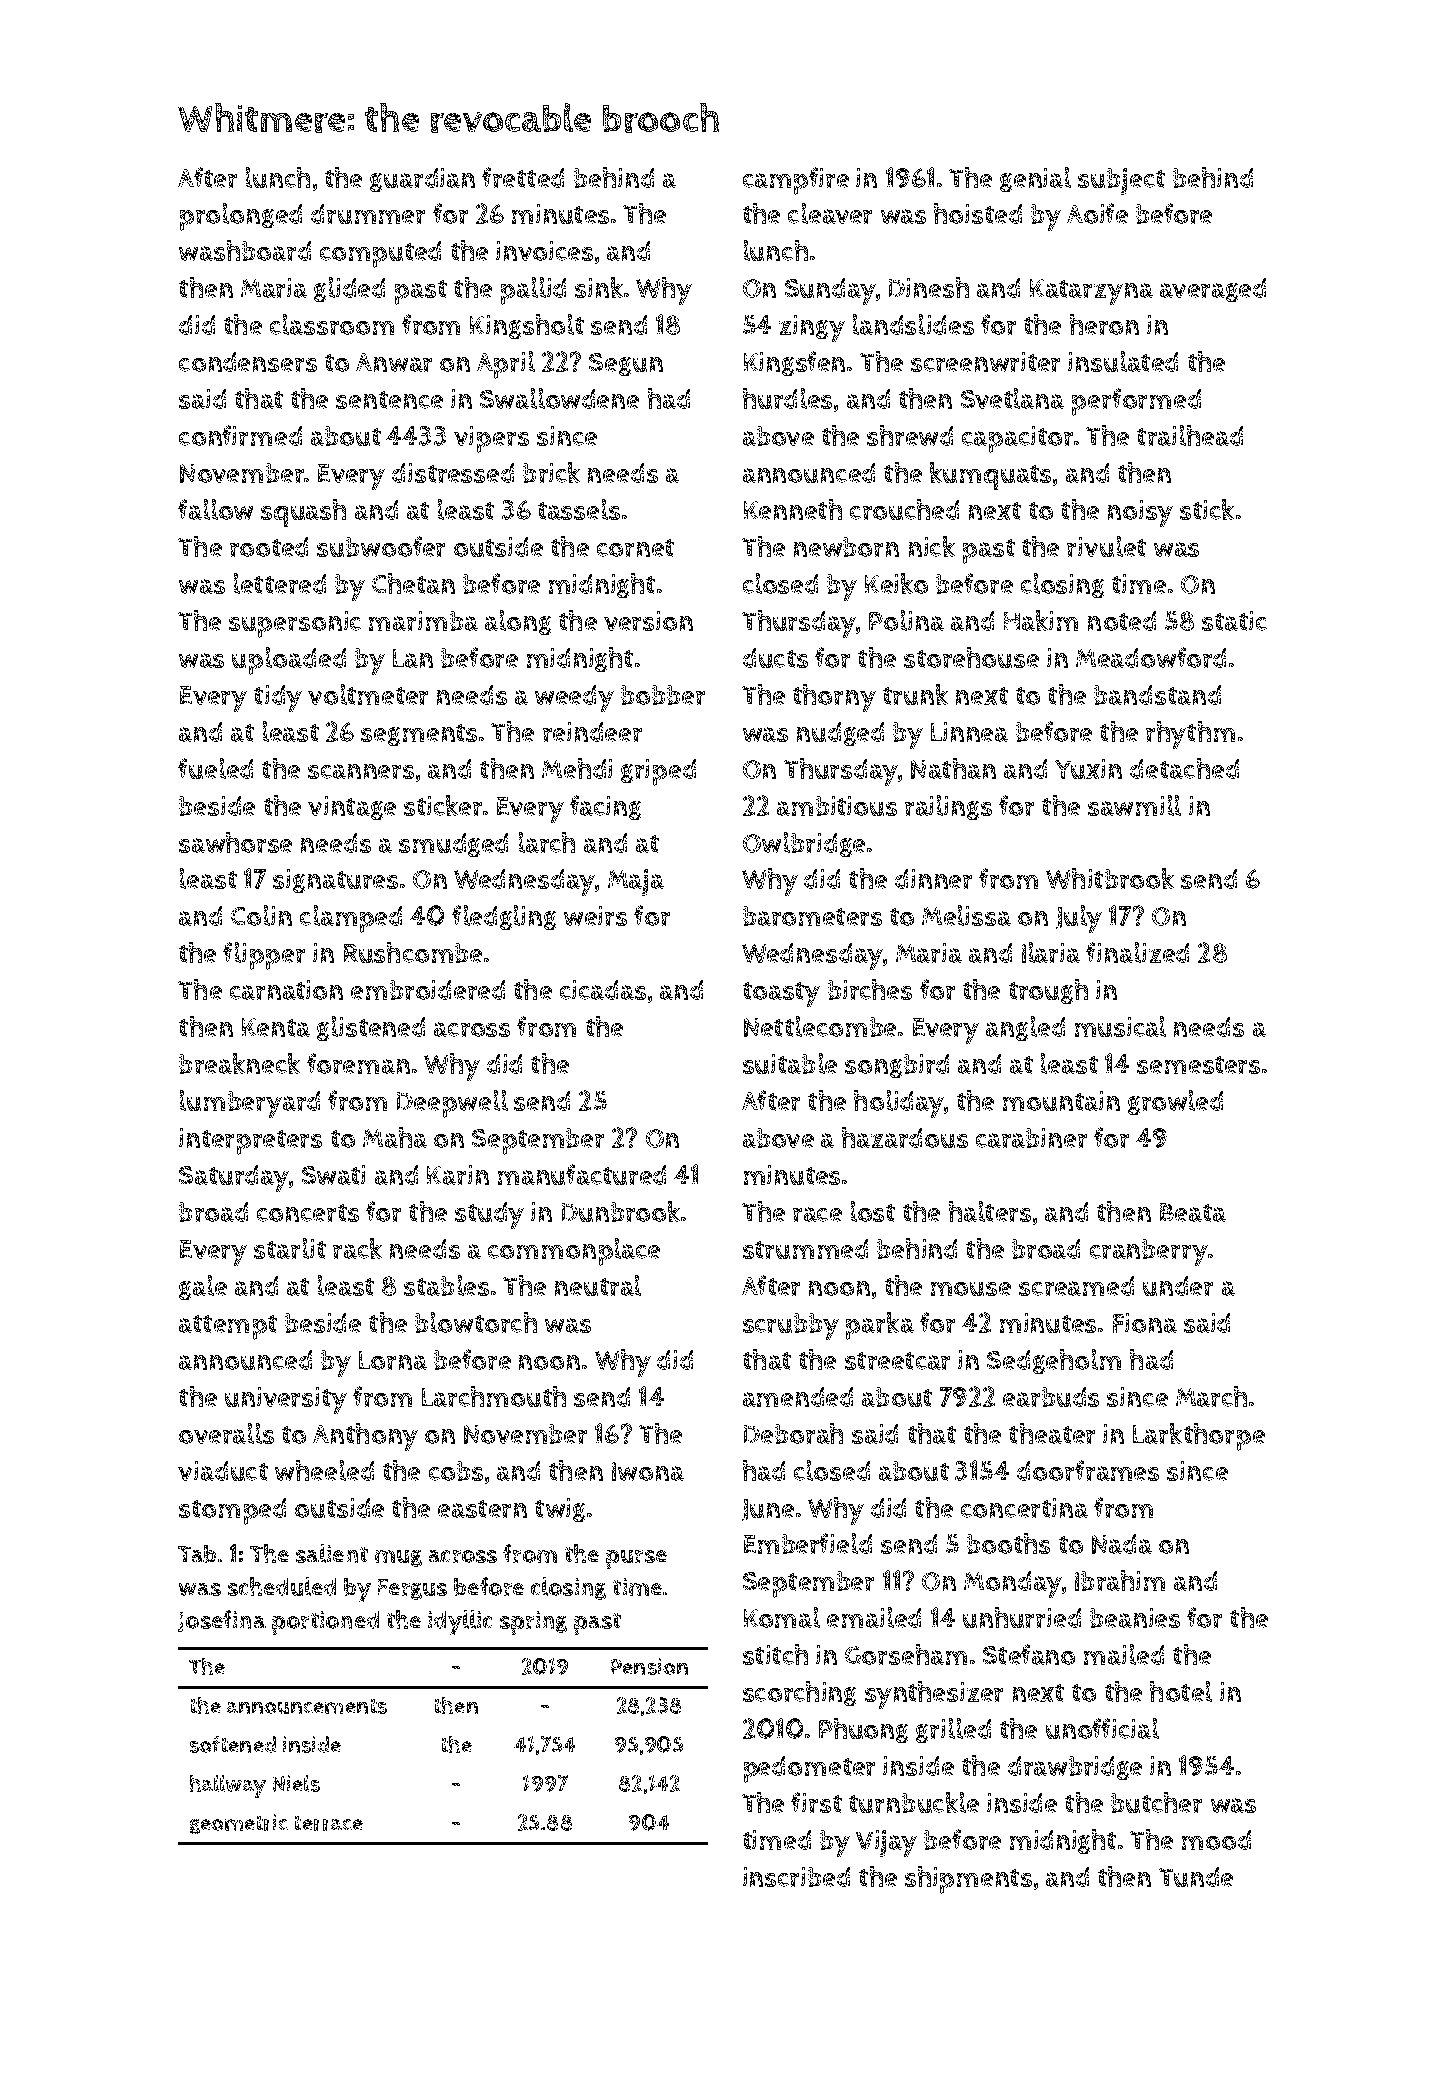 This document has height=2100, width=1450. What do you see at coordinates (240, 435) in the document?
I see `confirmed` at bounding box center [240, 435].
